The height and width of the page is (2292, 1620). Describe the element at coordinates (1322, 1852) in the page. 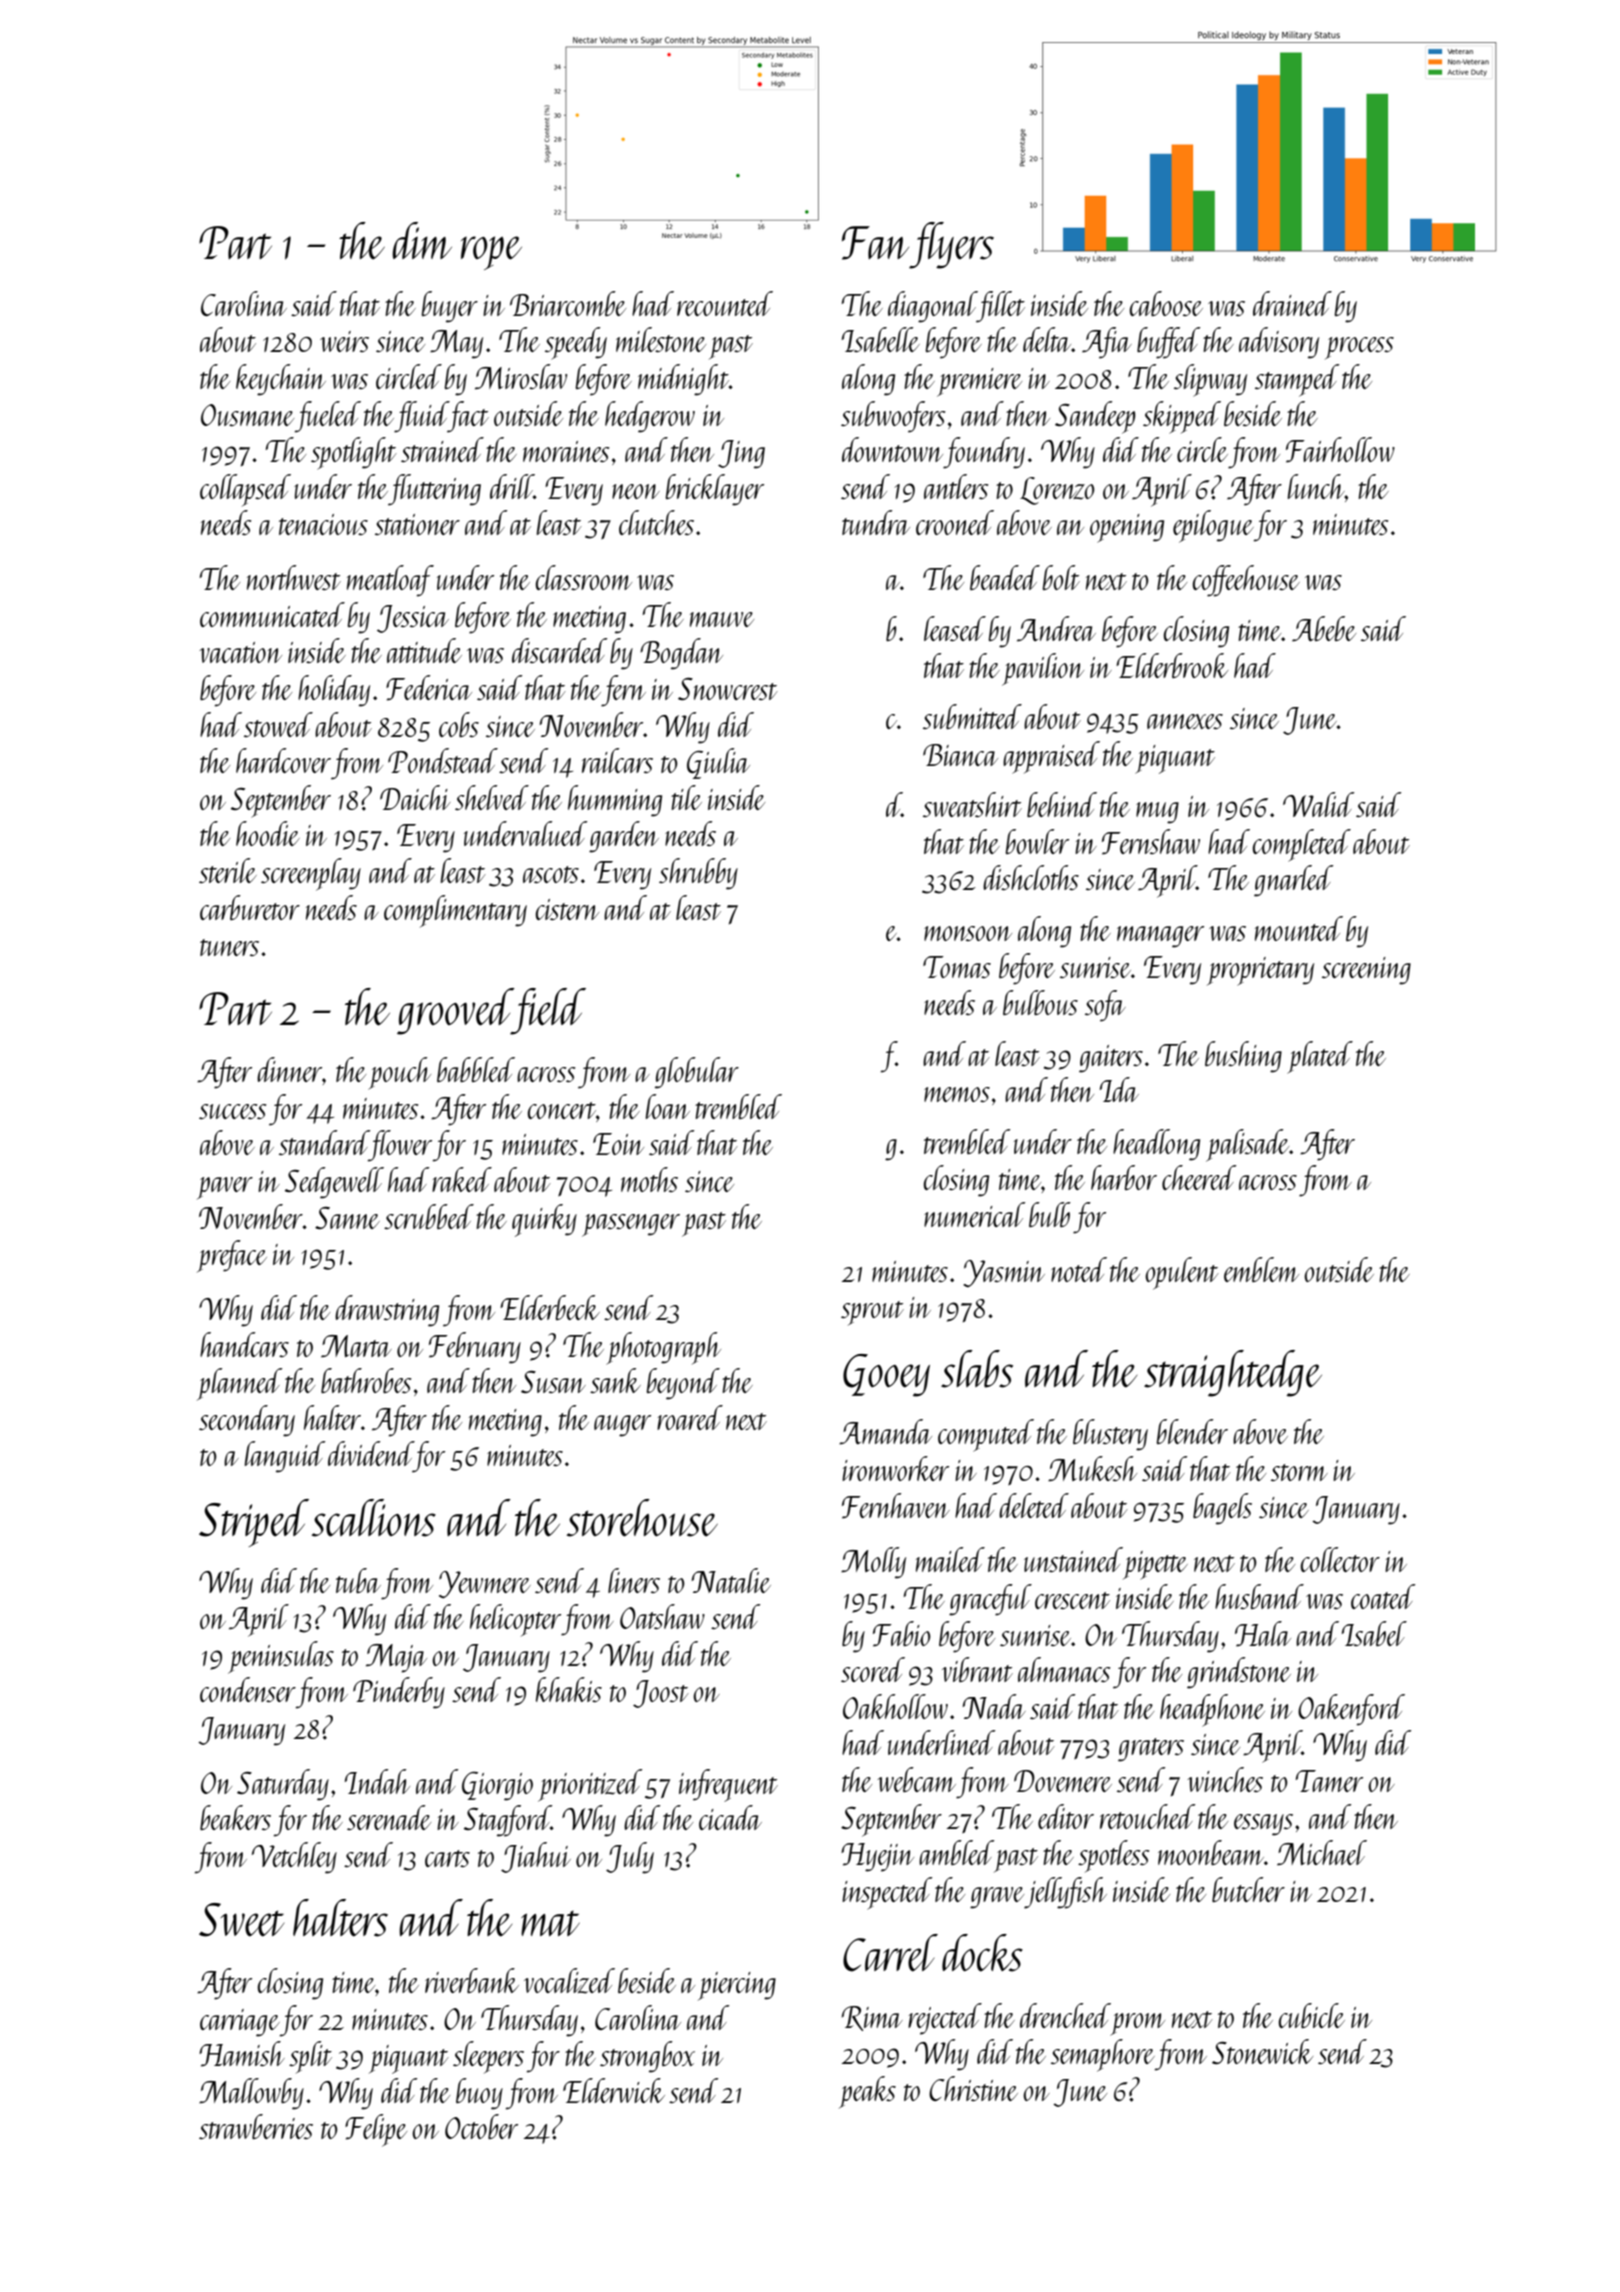

I see `Michael` at that location.
